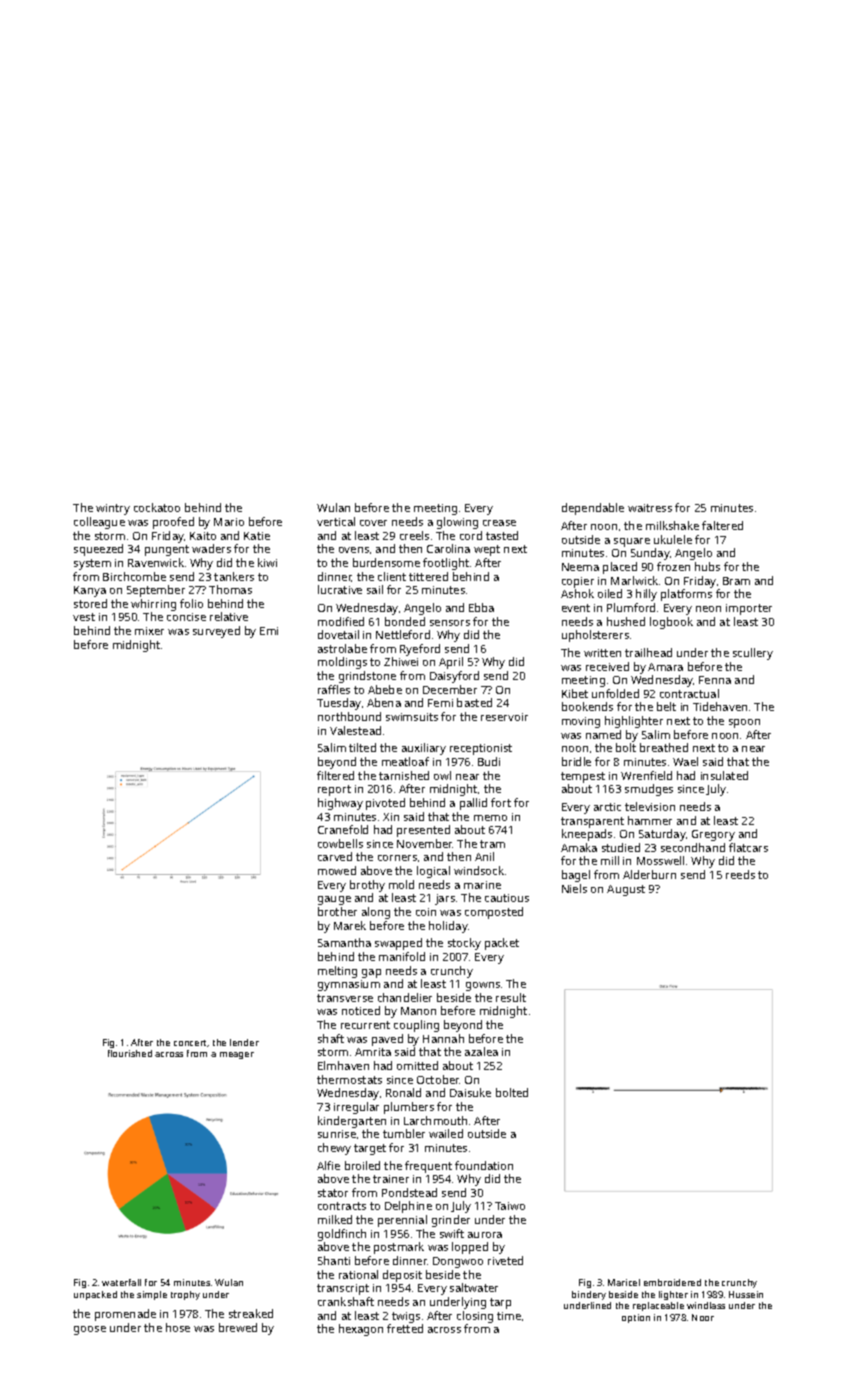  Describe the element at coordinates (428, 576) in the document. I see `tittered` at that location.
